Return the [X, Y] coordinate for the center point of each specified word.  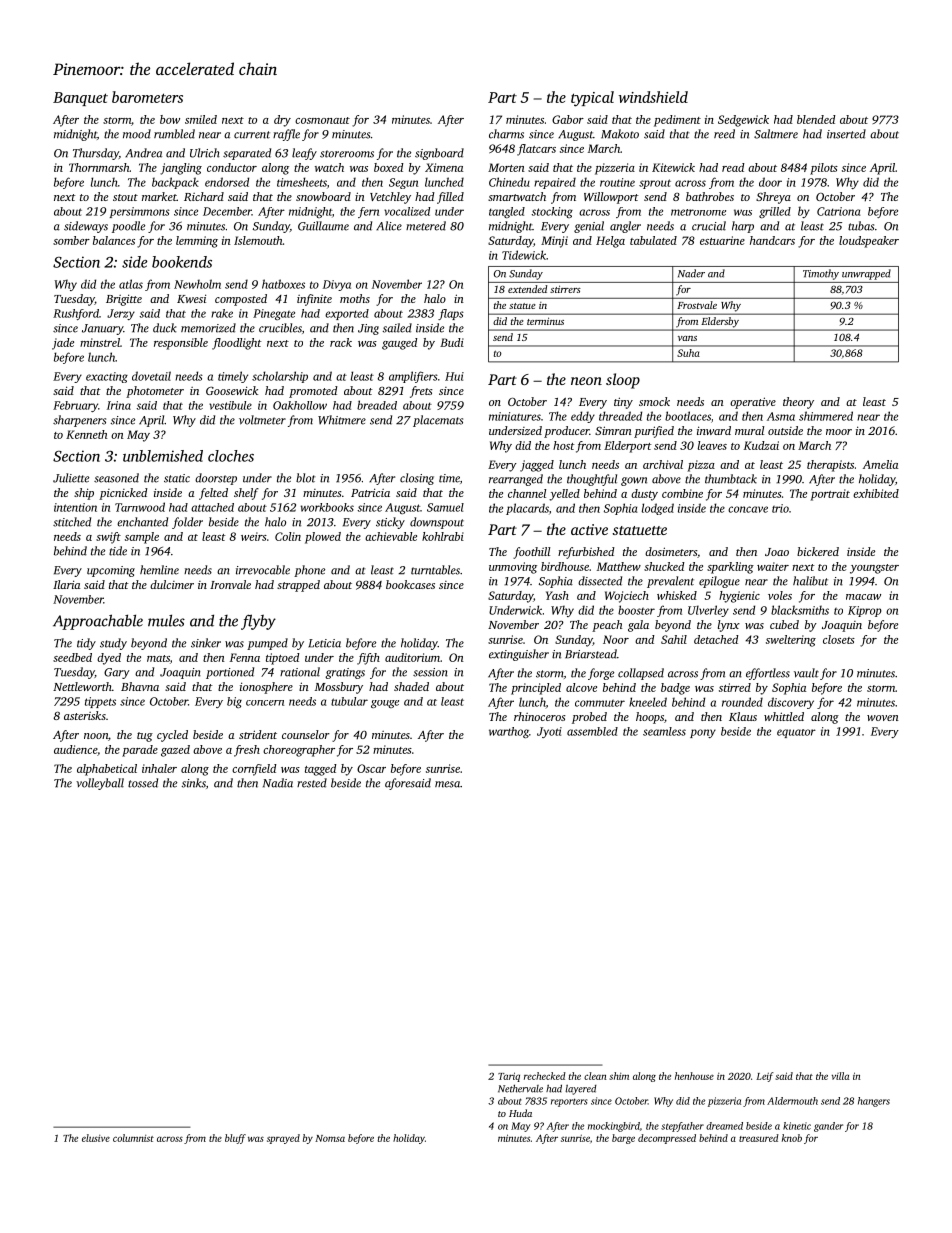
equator [796, 733]
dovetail [151, 376]
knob [792, 1138]
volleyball [100, 784]
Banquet [80, 99]
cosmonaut [322, 120]
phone [309, 571]
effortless [768, 674]
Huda [520, 1113]
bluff [235, 1139]
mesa [447, 784]
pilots [824, 169]
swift [108, 538]
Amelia [880, 464]
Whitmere [342, 420]
